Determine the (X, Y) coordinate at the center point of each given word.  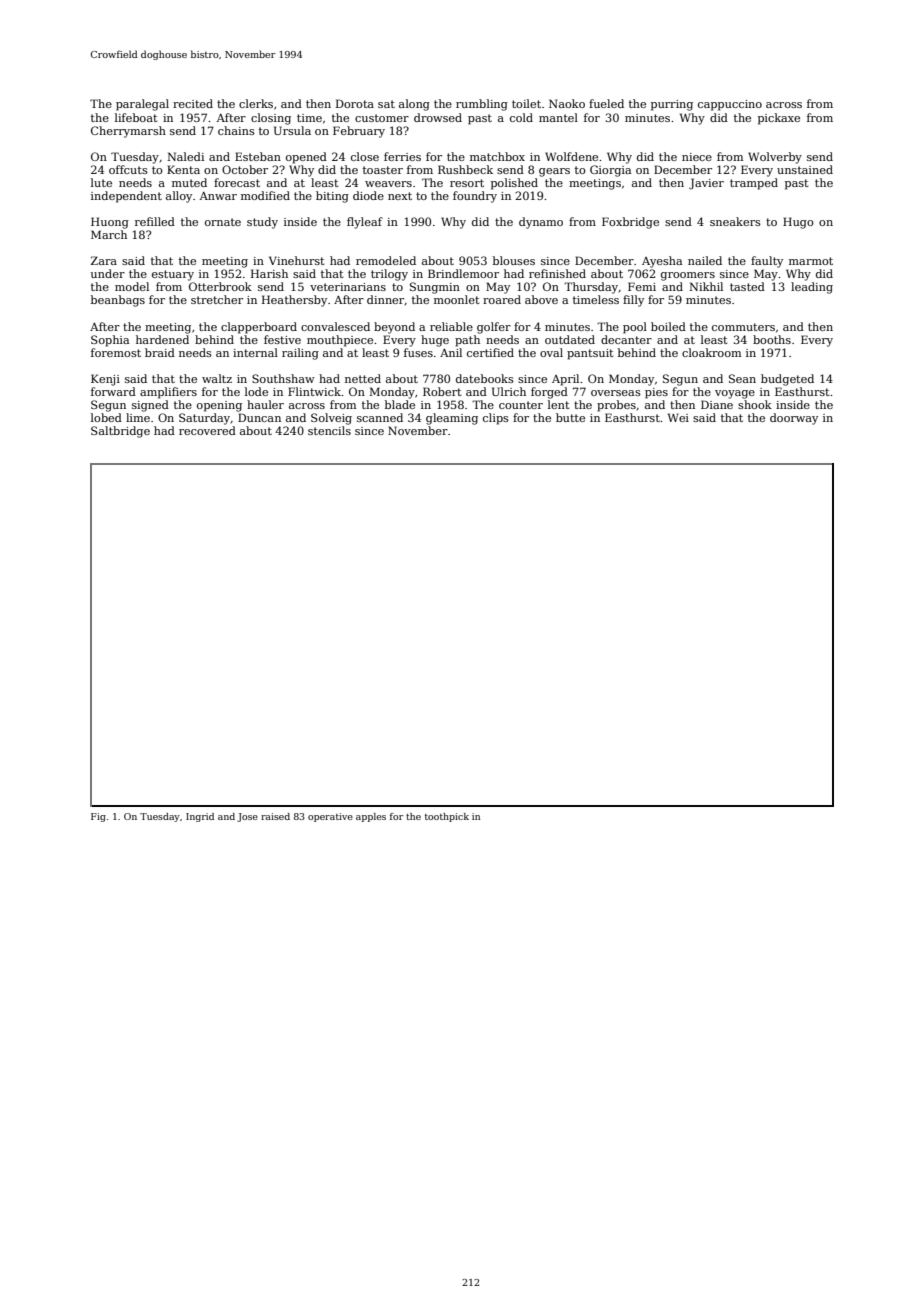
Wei (678, 417)
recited (193, 103)
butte (570, 417)
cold (521, 117)
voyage (735, 394)
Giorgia (610, 171)
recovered (207, 430)
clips (496, 419)
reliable (451, 326)
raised (275, 816)
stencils (329, 430)
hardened (162, 339)
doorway (794, 419)
